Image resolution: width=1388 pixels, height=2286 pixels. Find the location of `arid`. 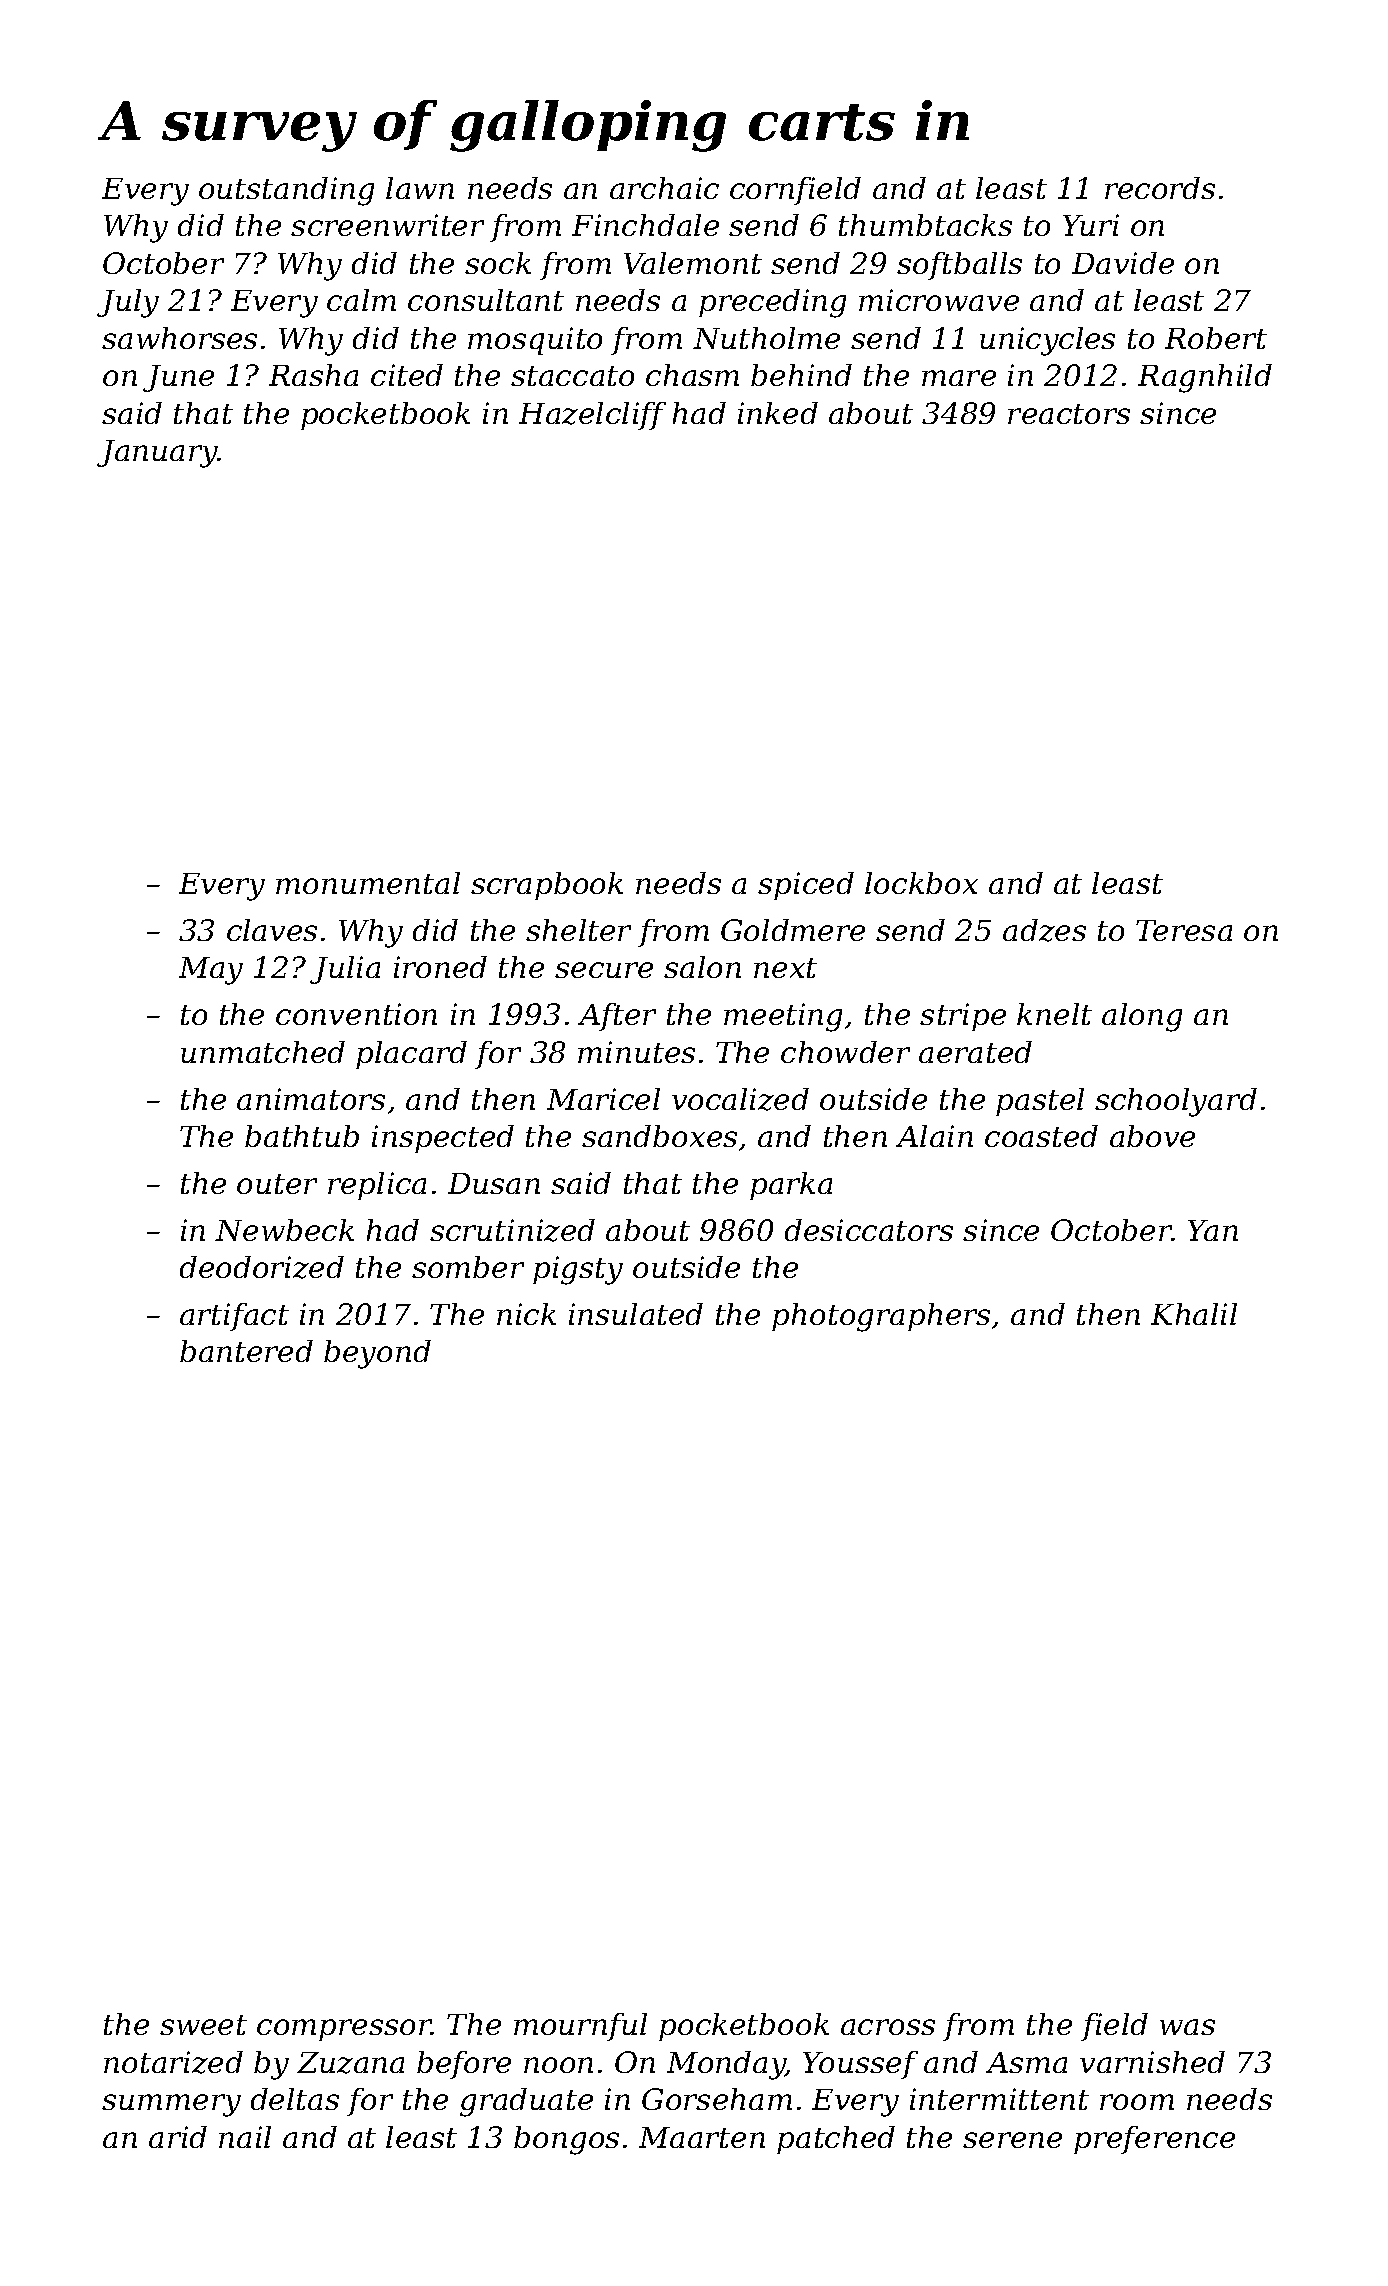

arid is located at coordinates (178, 2137).
